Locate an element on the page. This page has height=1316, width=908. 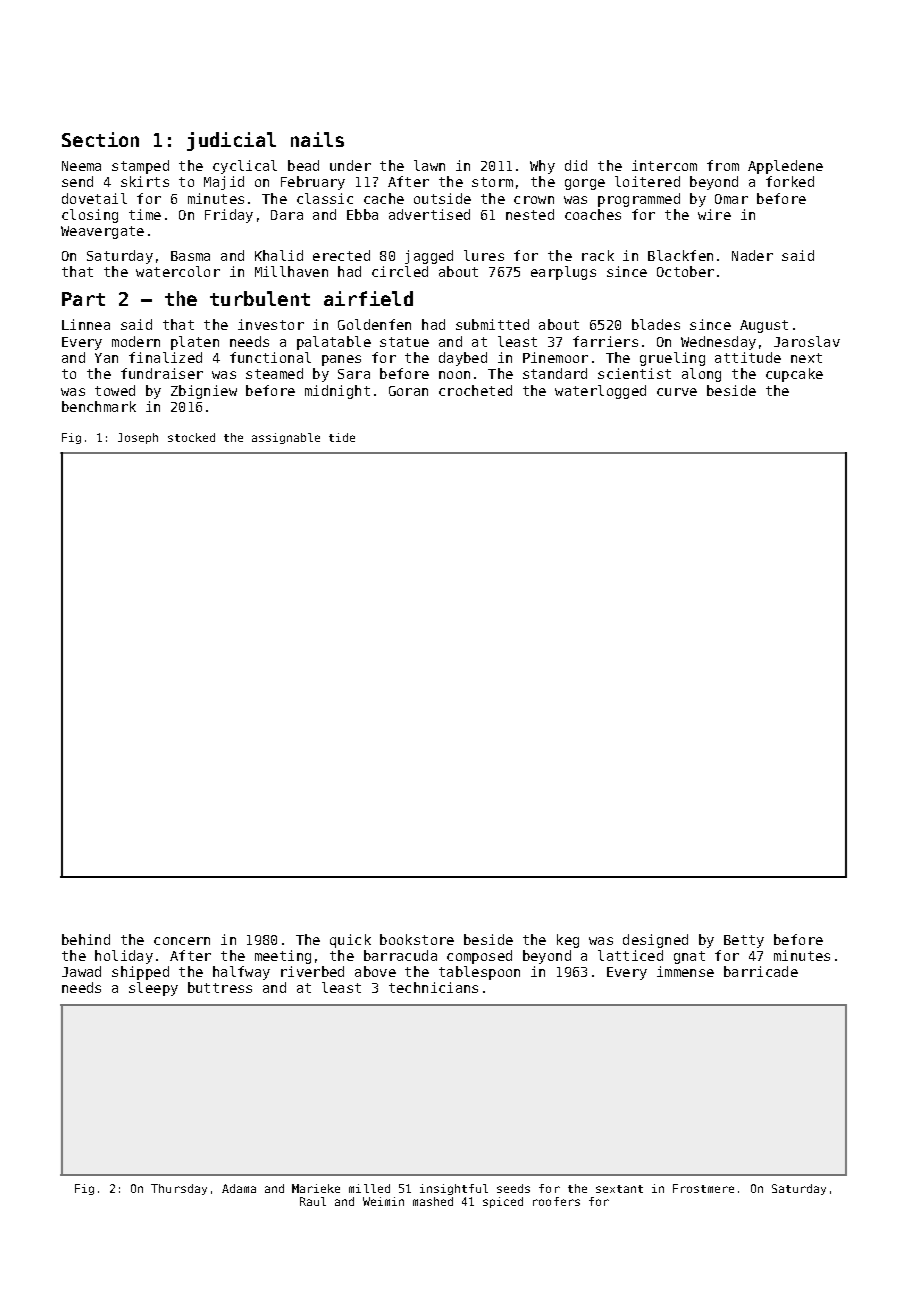
designed is located at coordinates (655, 941).
